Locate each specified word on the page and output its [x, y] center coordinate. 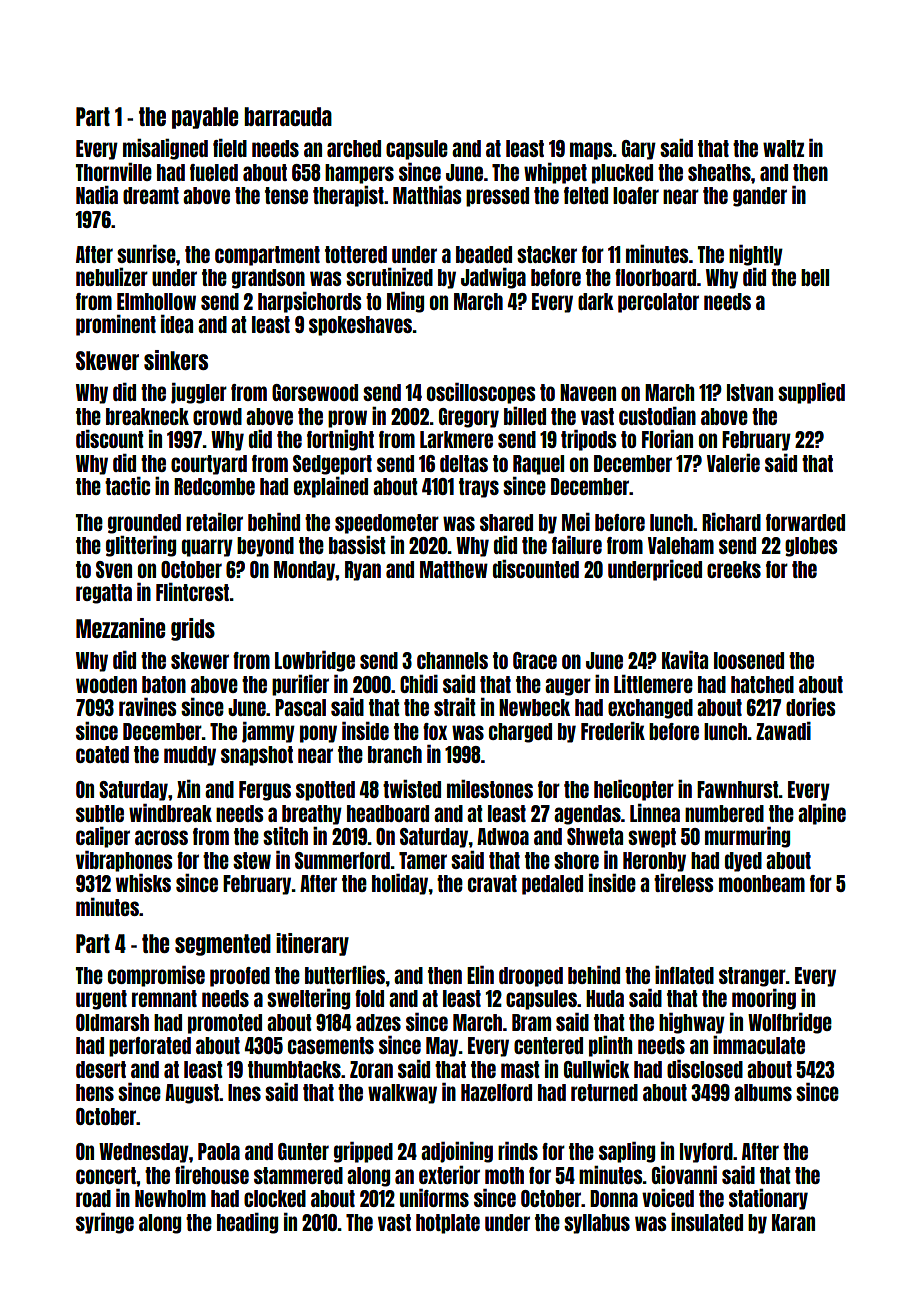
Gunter [303, 1151]
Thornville [114, 172]
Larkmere [456, 439]
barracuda [288, 116]
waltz [783, 148]
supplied [811, 393]
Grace [535, 660]
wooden [106, 684]
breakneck [147, 416]
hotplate [448, 1224]
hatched [762, 684]
